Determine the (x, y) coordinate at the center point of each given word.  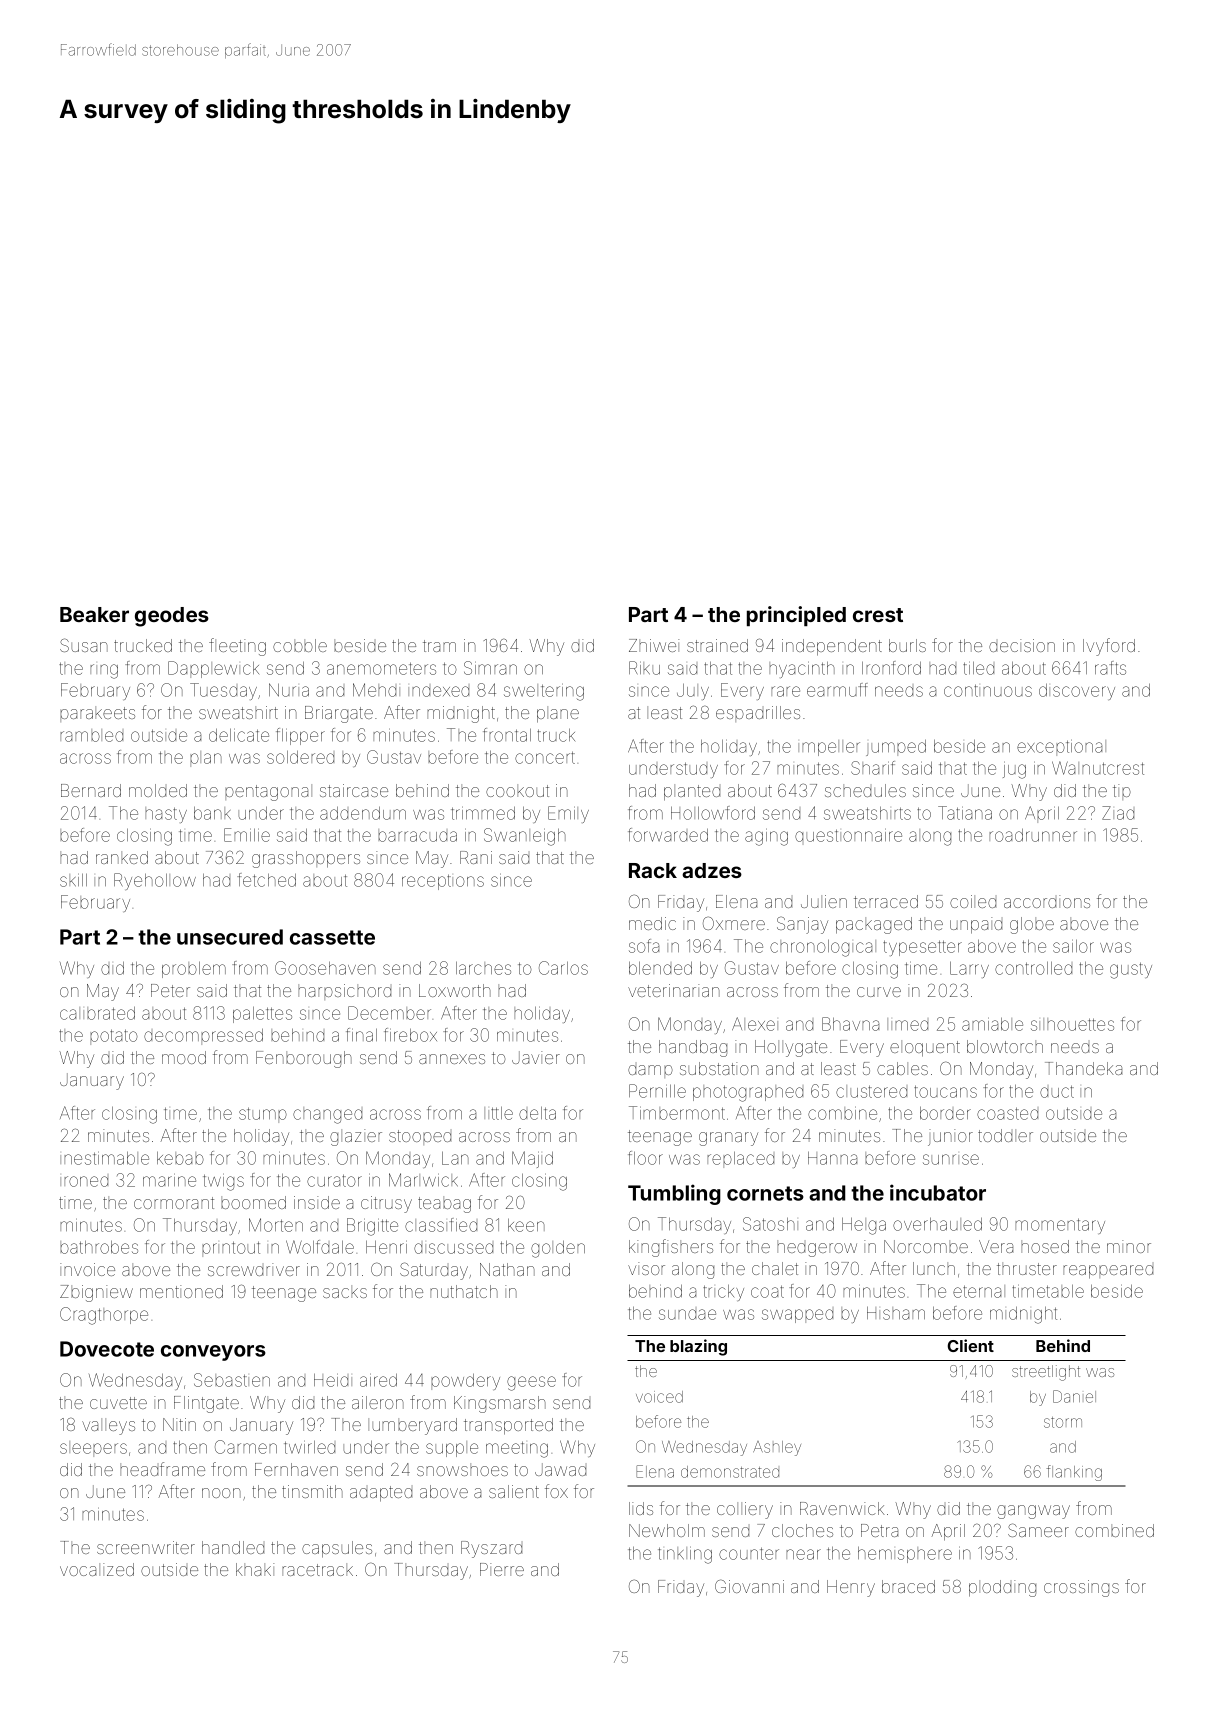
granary (728, 1139)
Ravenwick (842, 1508)
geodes (172, 617)
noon (221, 1493)
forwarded (668, 835)
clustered (871, 1091)
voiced (659, 1397)
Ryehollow (155, 881)
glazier (356, 1137)
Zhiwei (654, 645)
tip (1122, 792)
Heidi (333, 1380)
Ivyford (1109, 647)
